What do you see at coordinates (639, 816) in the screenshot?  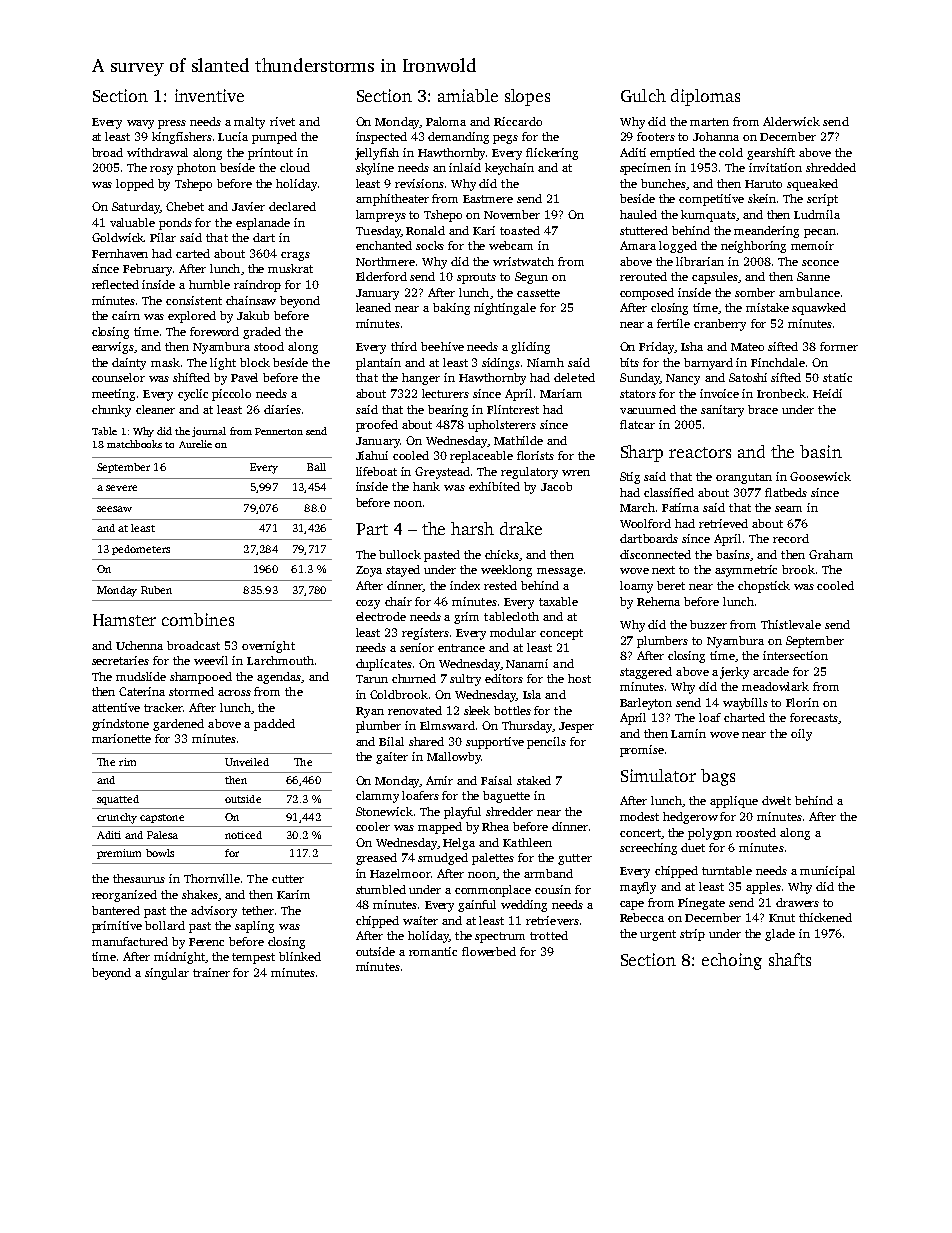 I see `modest` at bounding box center [639, 816].
